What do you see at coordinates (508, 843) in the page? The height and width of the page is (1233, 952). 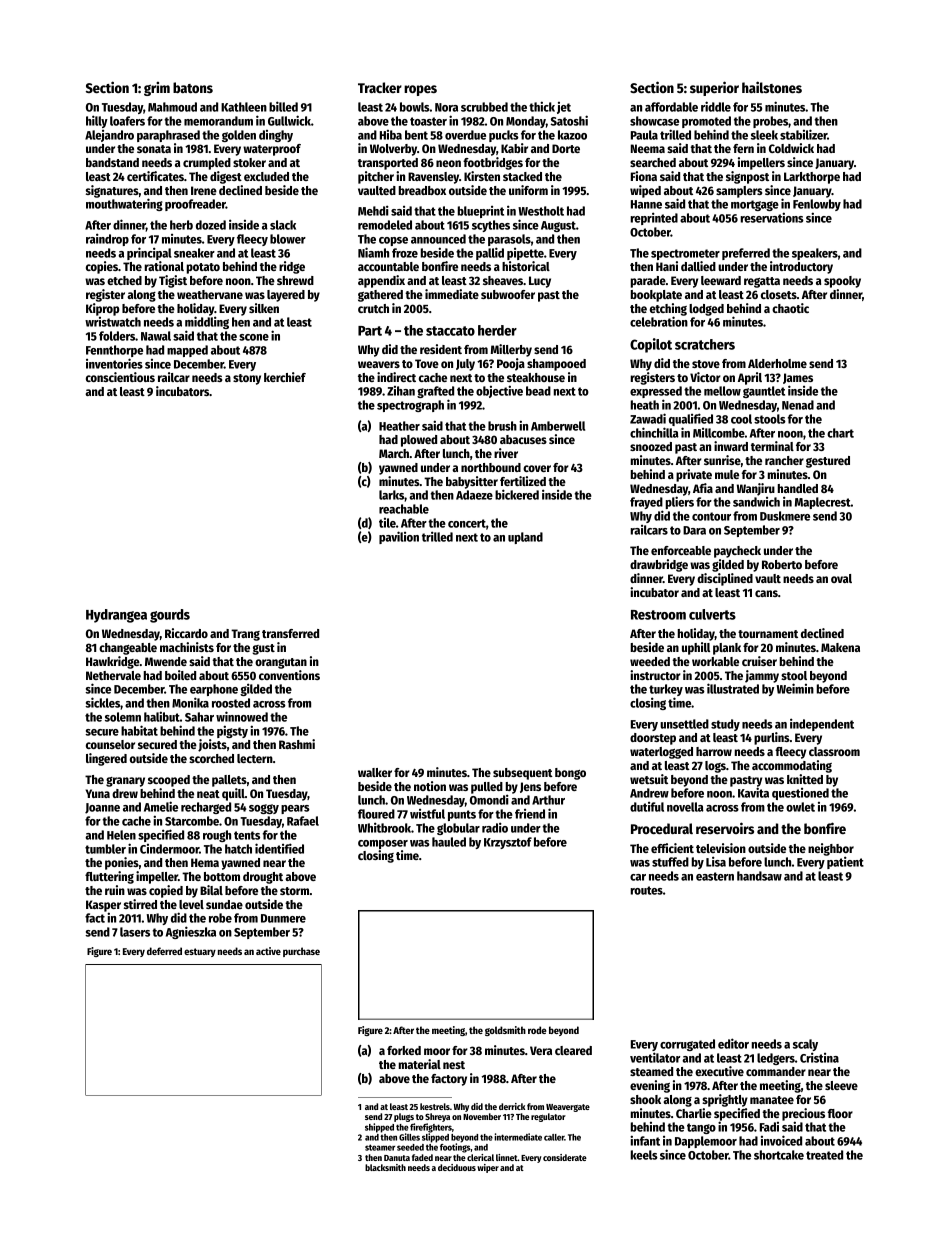 I see `Krzysztof` at bounding box center [508, 843].
